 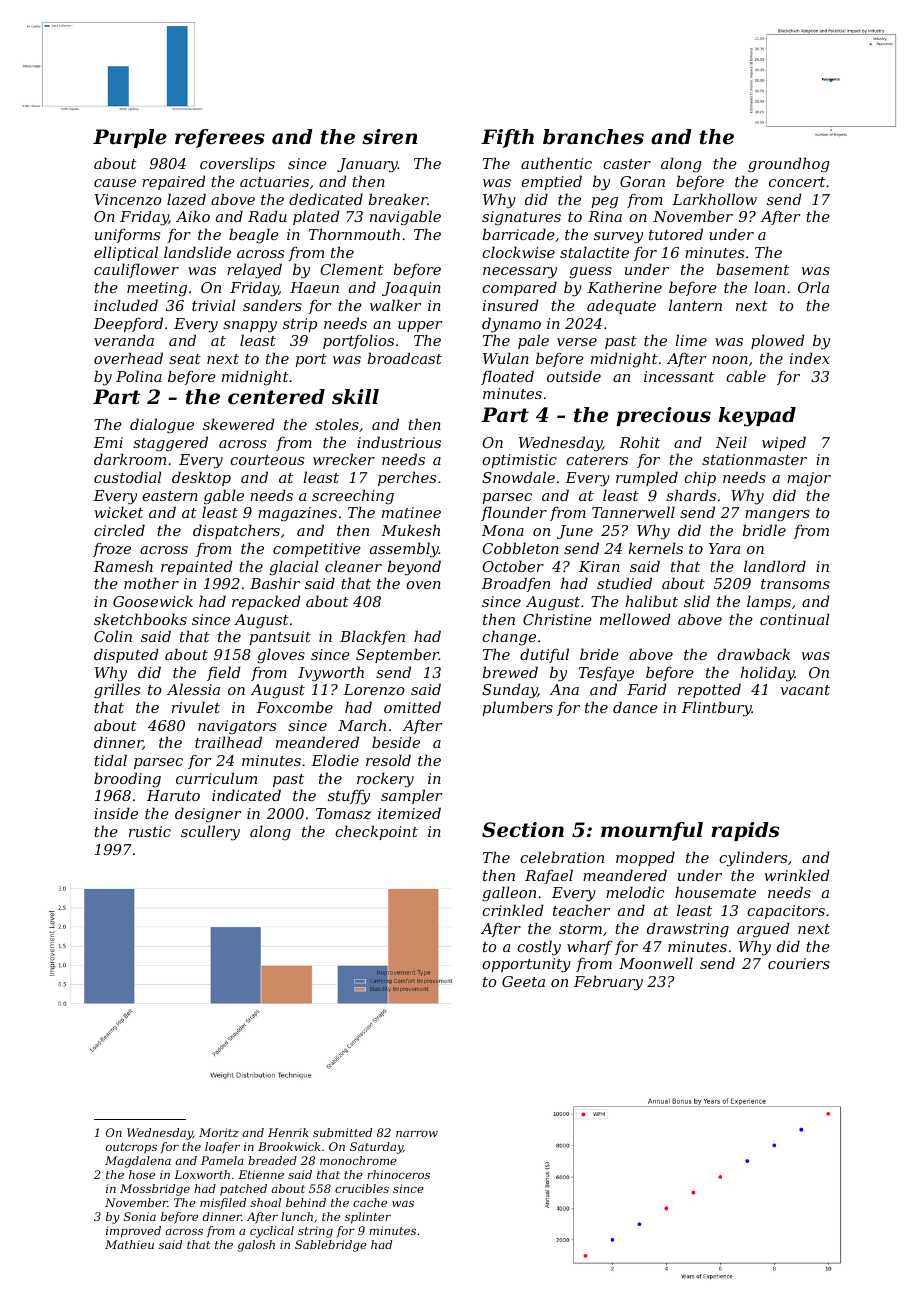 What do you see at coordinates (784, 443) in the image?
I see `wiped` at bounding box center [784, 443].
